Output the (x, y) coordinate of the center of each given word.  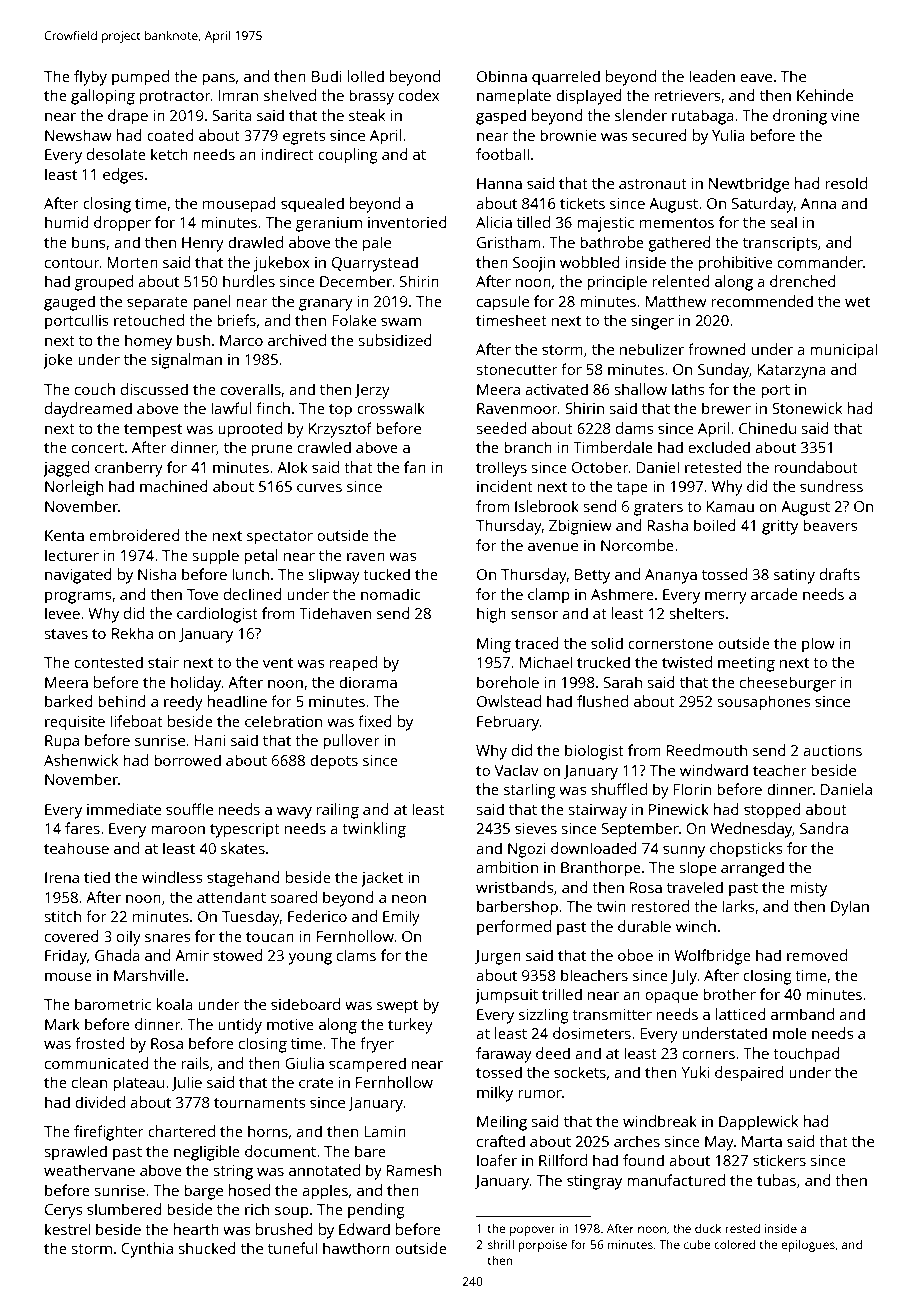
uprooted (250, 430)
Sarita (232, 115)
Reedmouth (707, 750)
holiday (196, 684)
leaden (712, 76)
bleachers (594, 975)
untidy (240, 1026)
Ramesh (414, 1170)
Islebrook (547, 506)
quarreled (566, 78)
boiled (715, 525)
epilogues (808, 1246)
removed (817, 955)
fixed (375, 721)
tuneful (292, 1248)
